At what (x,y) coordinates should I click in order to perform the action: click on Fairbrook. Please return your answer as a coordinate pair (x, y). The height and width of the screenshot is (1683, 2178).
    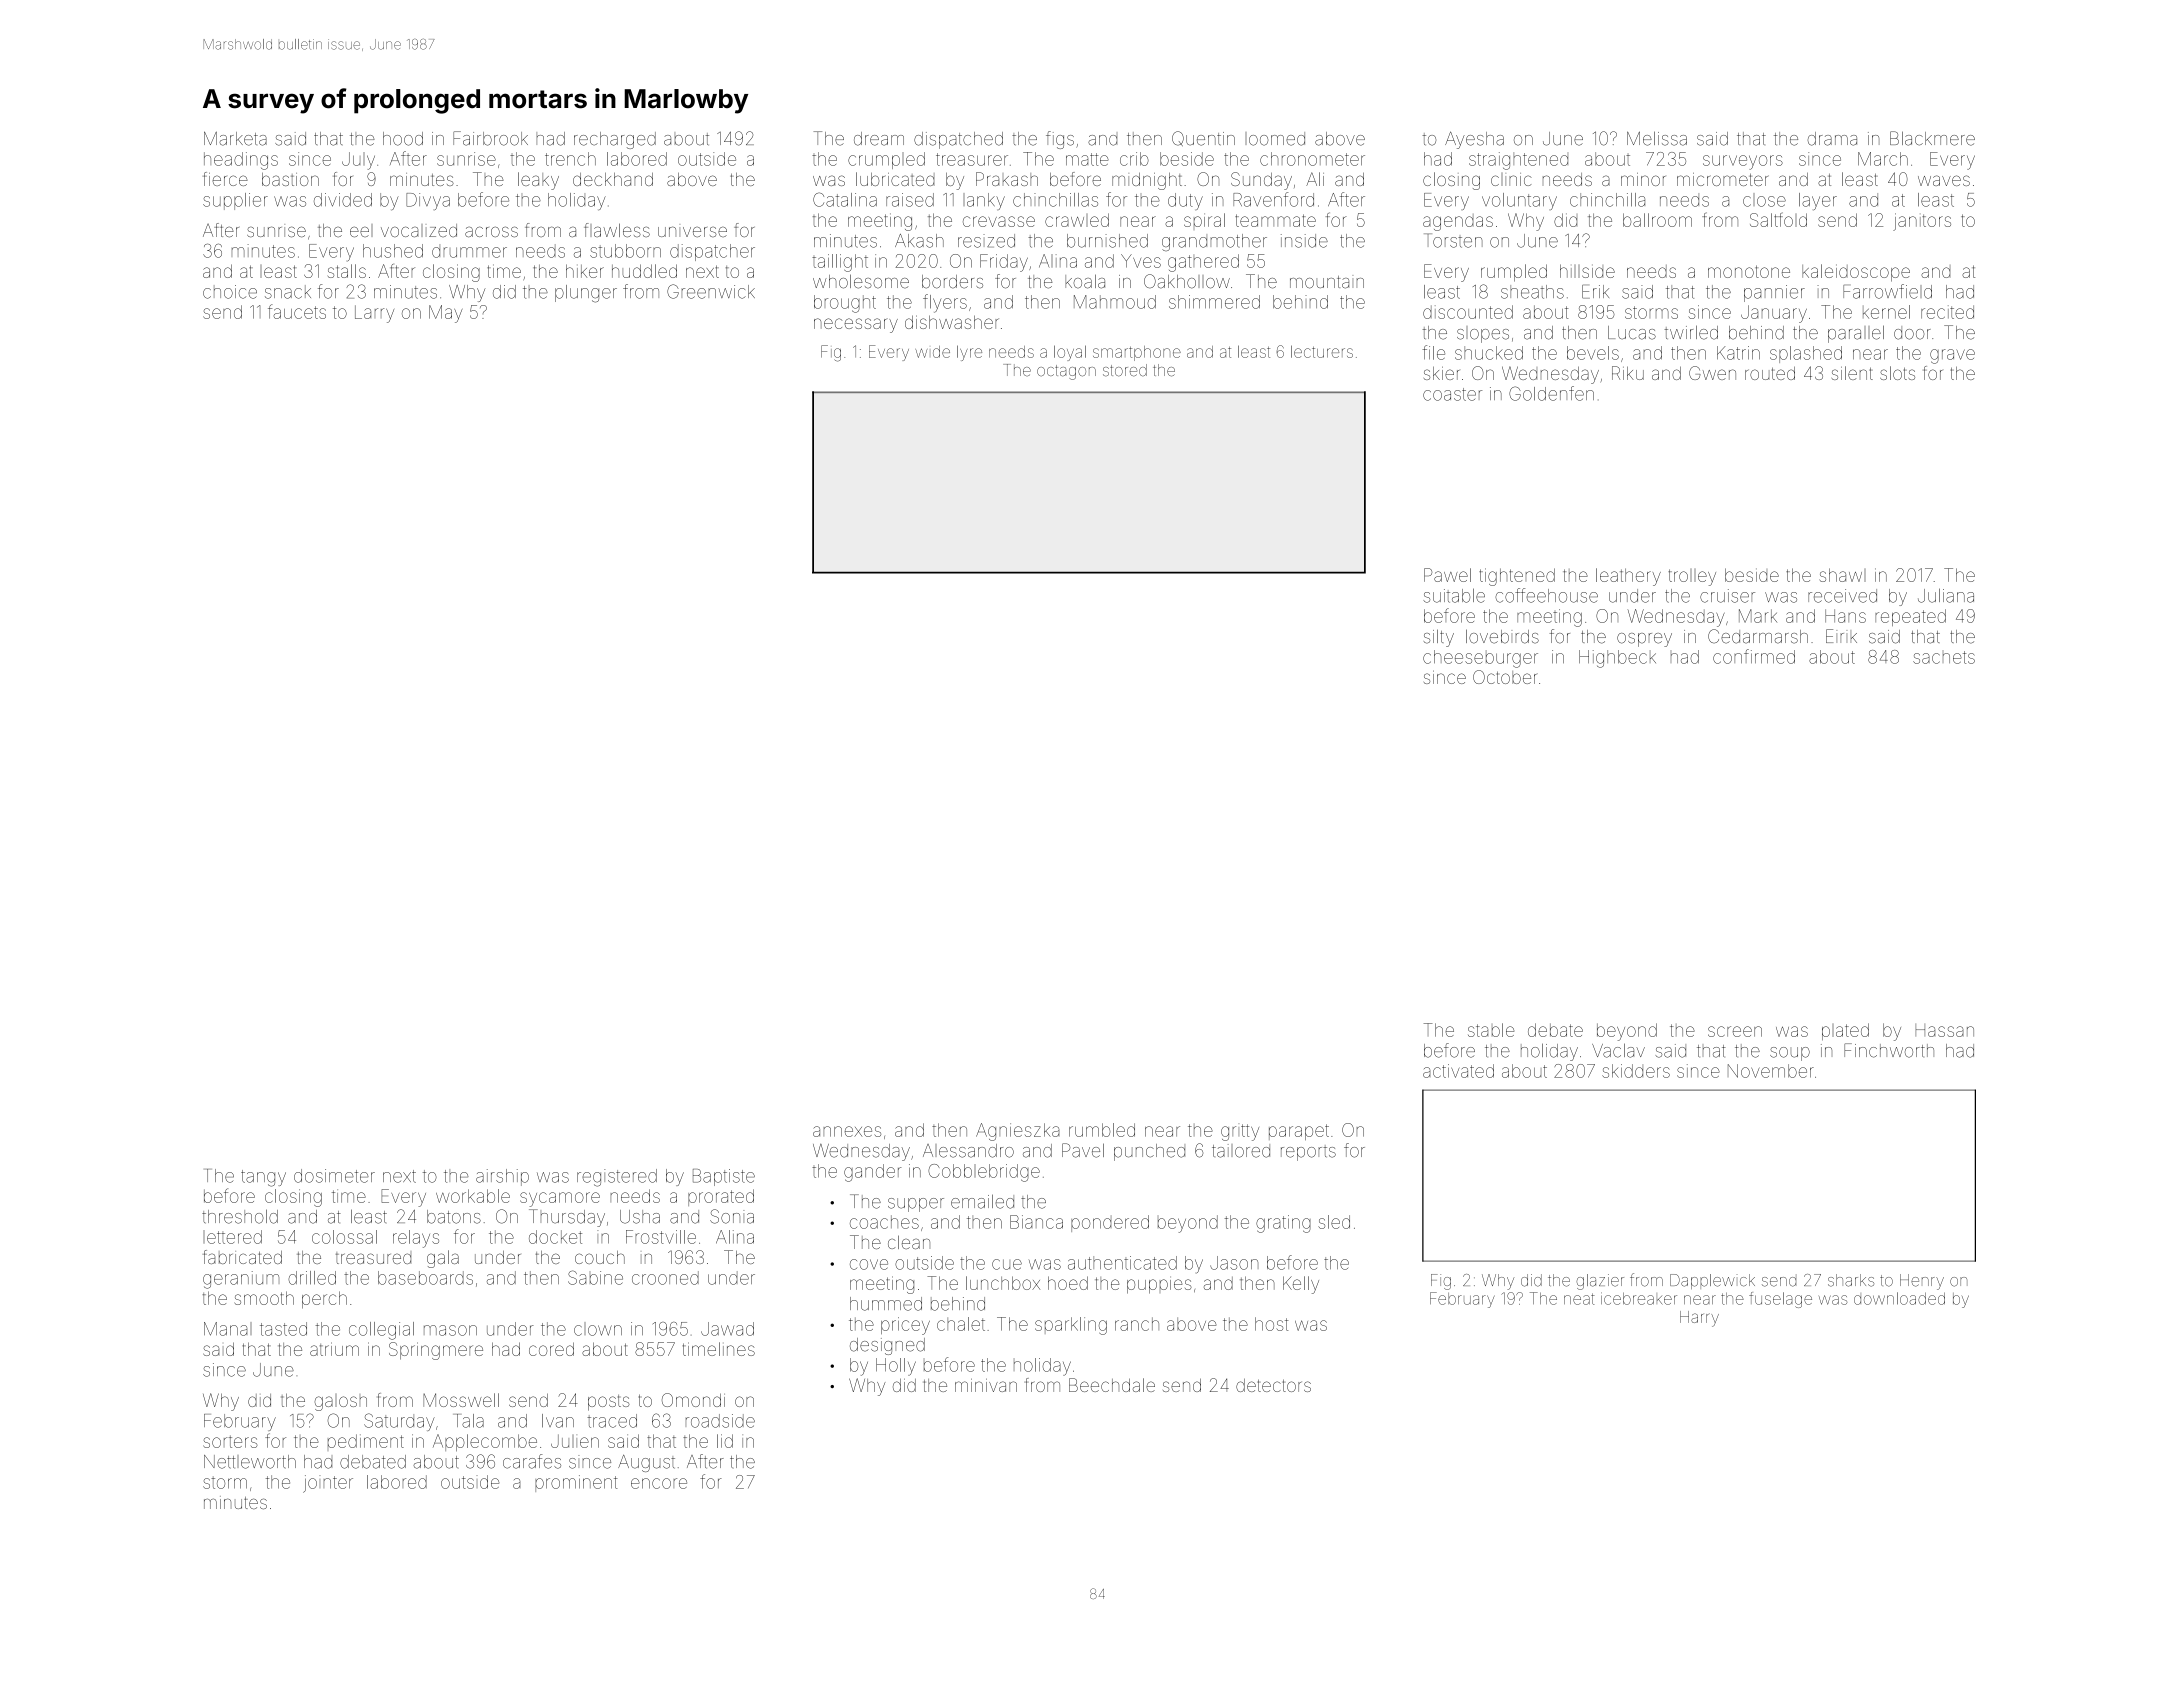
    Looking at the image, I should click on (490, 138).
